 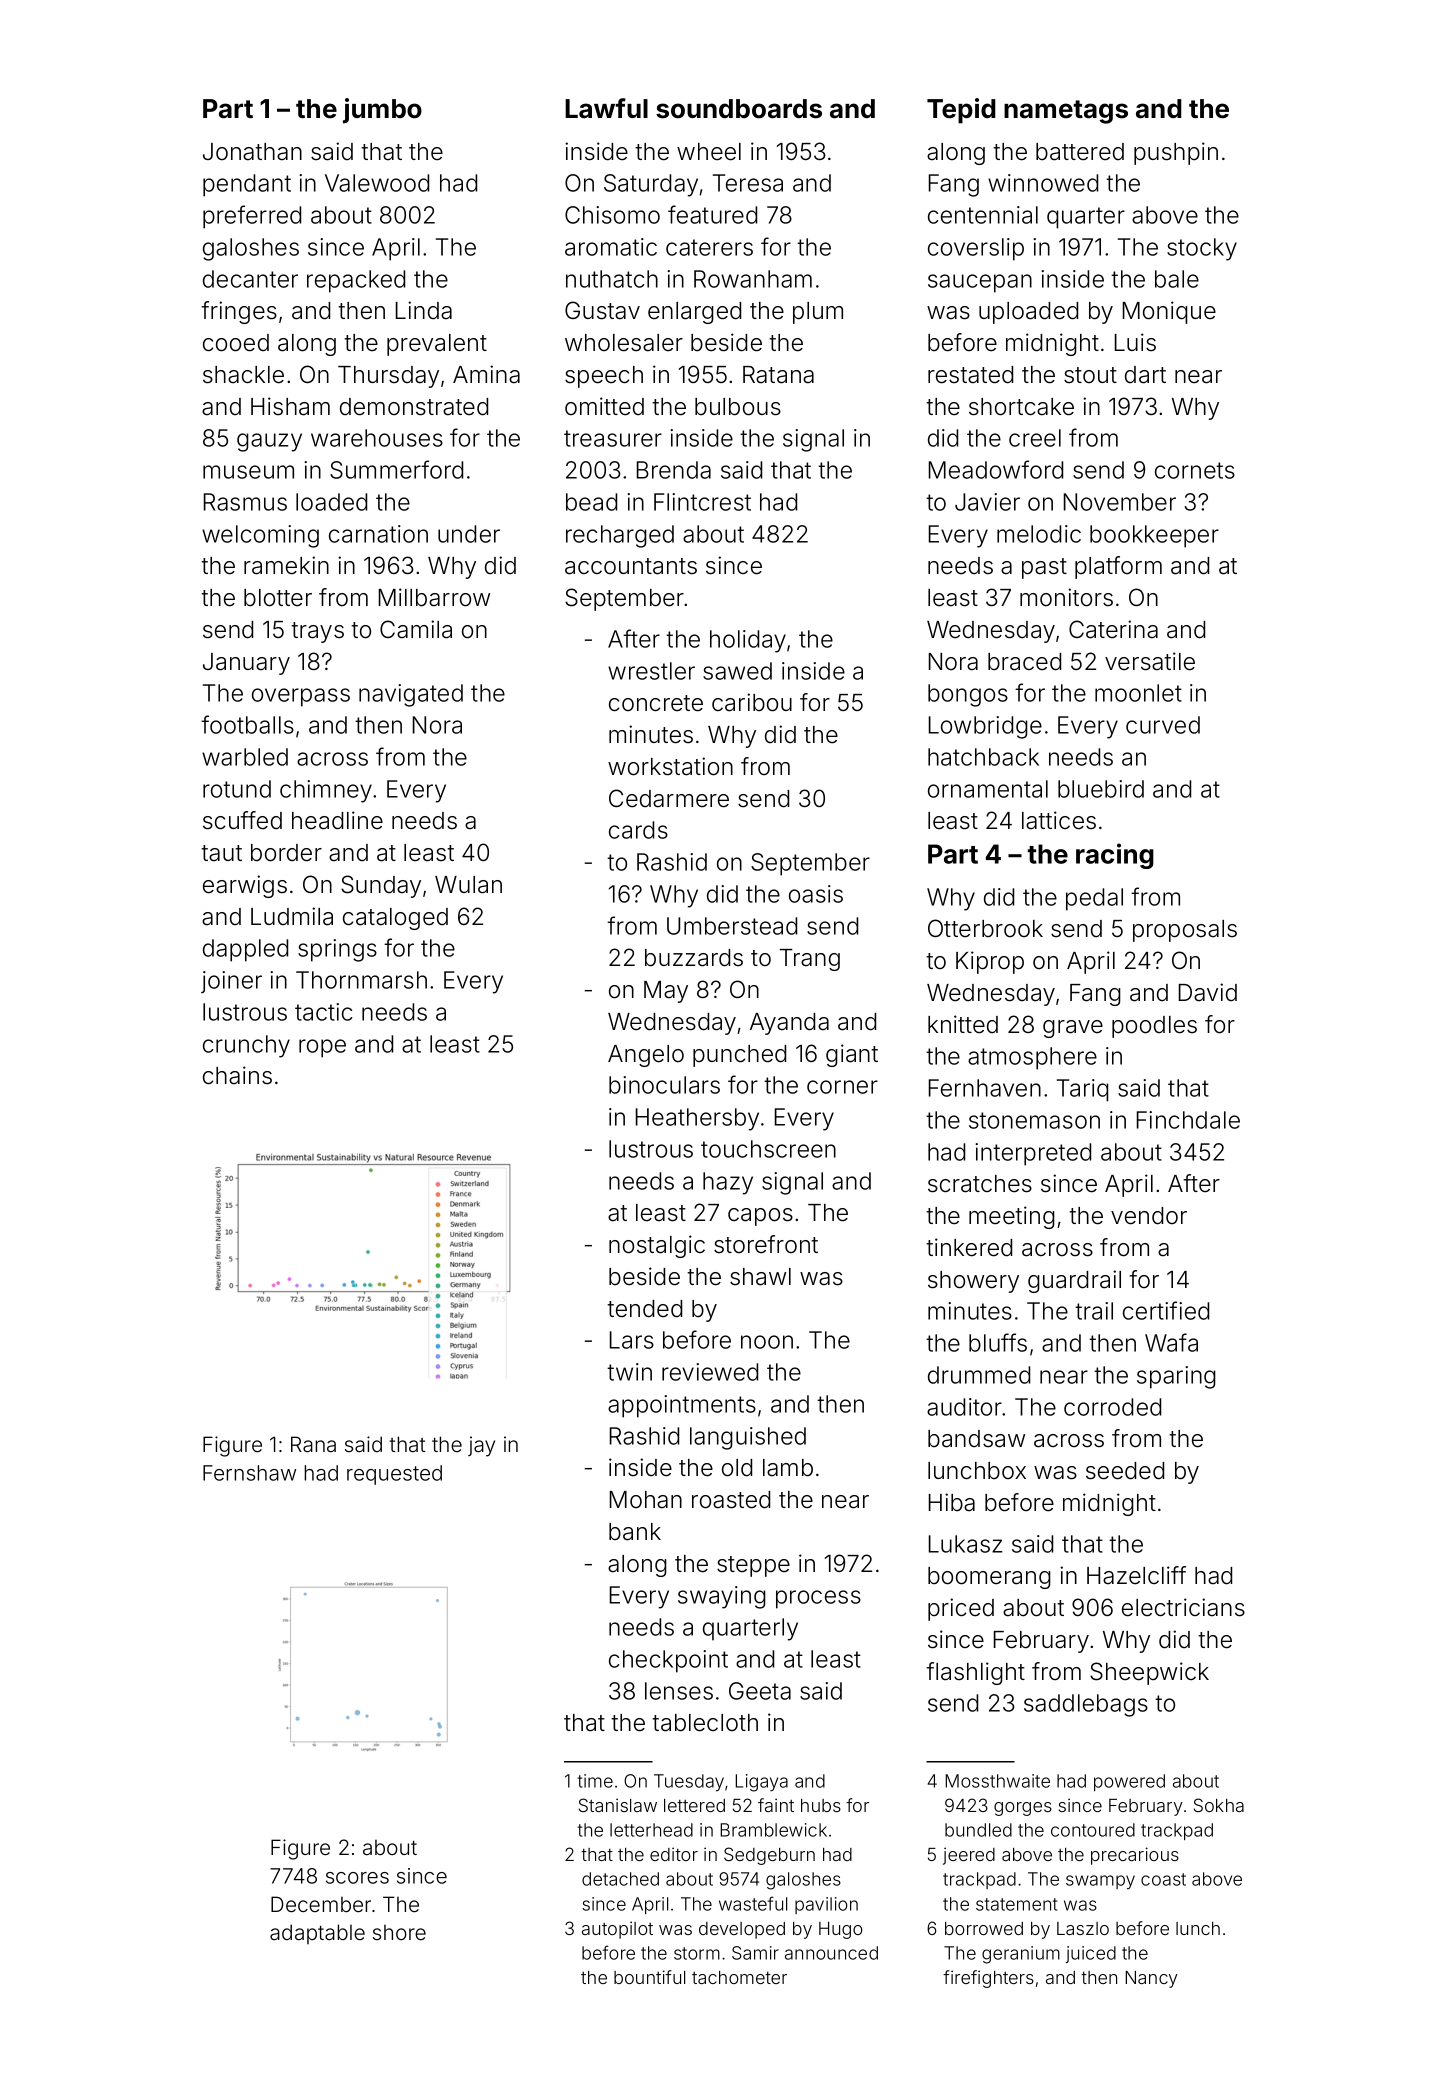 I want to click on Summerford, so click(x=396, y=469).
